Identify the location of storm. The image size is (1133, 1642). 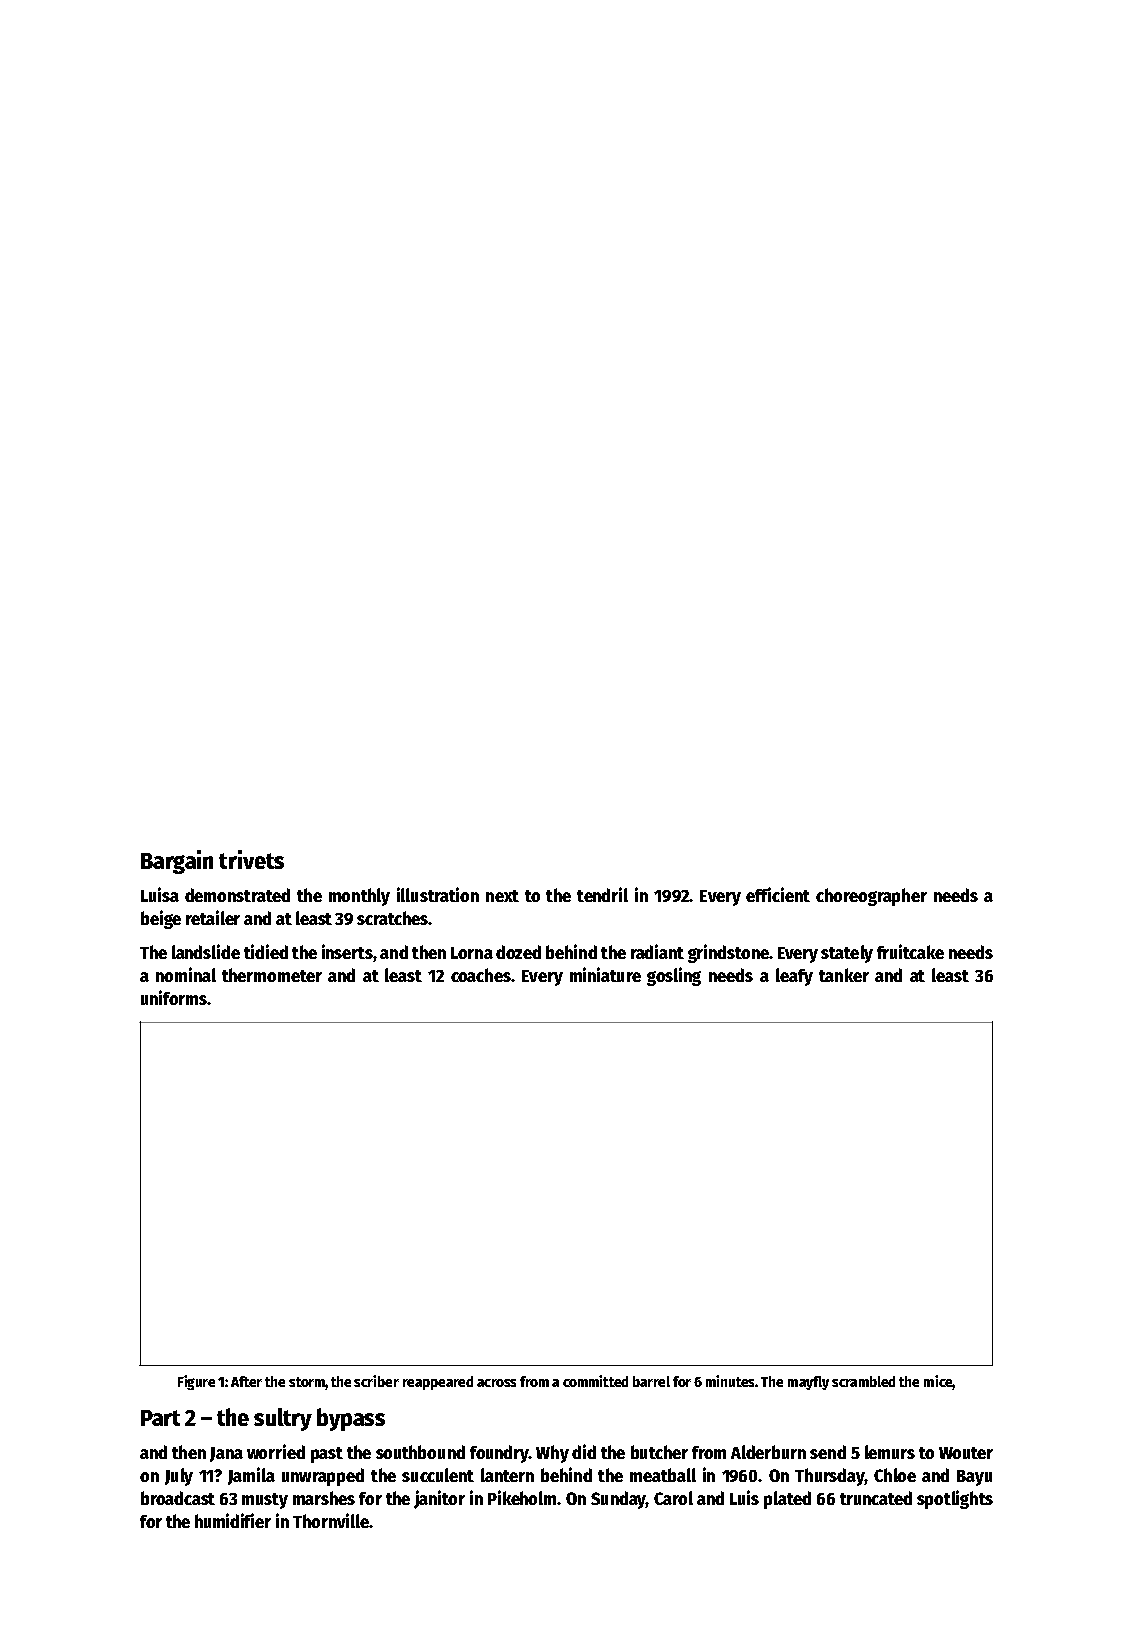
(307, 1382).
